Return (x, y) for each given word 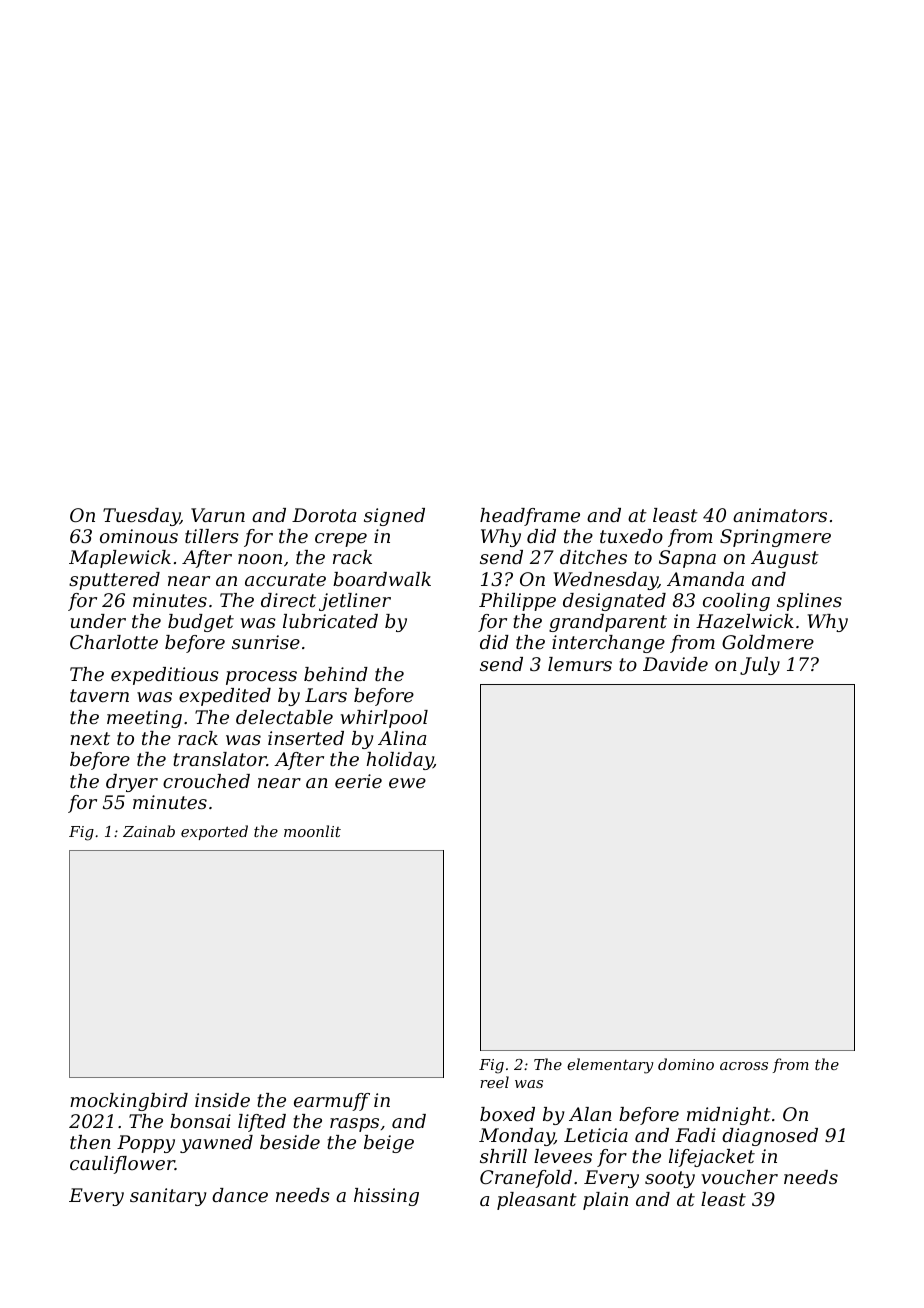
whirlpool (384, 719)
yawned (216, 1144)
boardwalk (382, 579)
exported (214, 832)
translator (220, 759)
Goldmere (768, 642)
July (760, 666)
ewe (407, 783)
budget (201, 623)
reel (494, 1082)
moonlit (312, 831)
